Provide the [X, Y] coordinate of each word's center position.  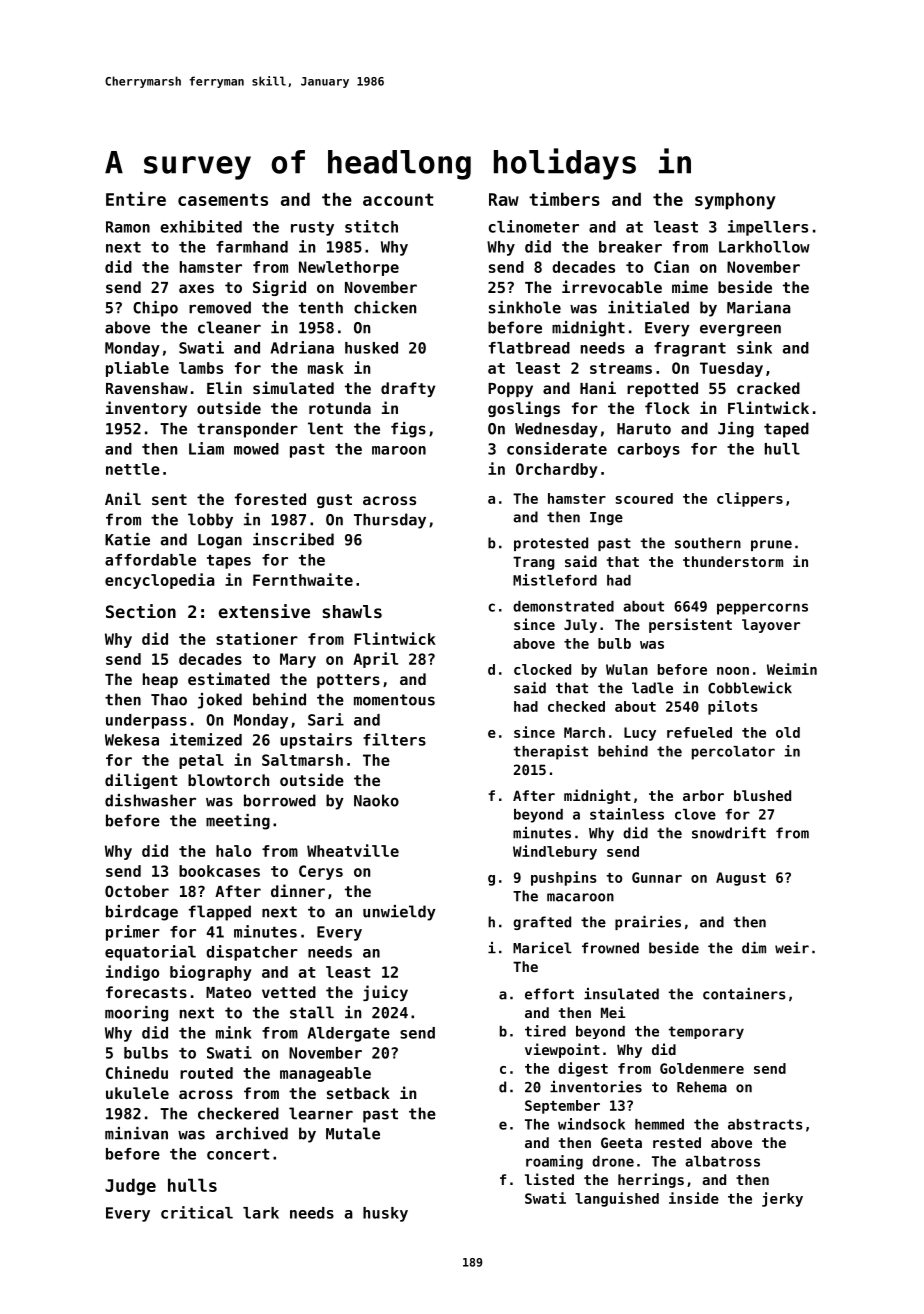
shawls [352, 611]
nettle [133, 469]
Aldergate [349, 1034]
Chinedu [137, 1072]
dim [754, 948]
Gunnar [657, 877]
